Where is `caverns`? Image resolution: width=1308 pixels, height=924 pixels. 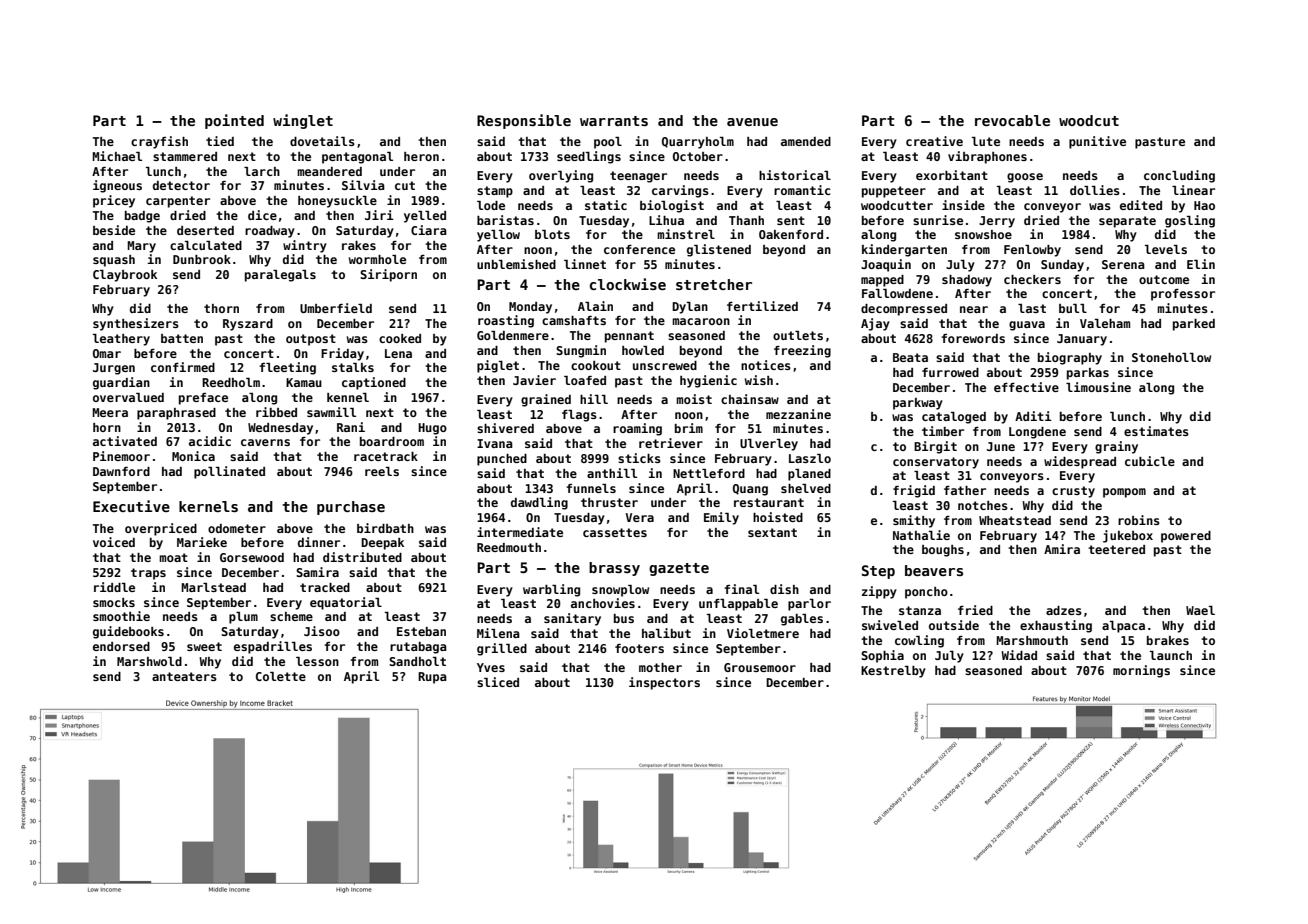 caverns is located at coordinates (265, 442).
